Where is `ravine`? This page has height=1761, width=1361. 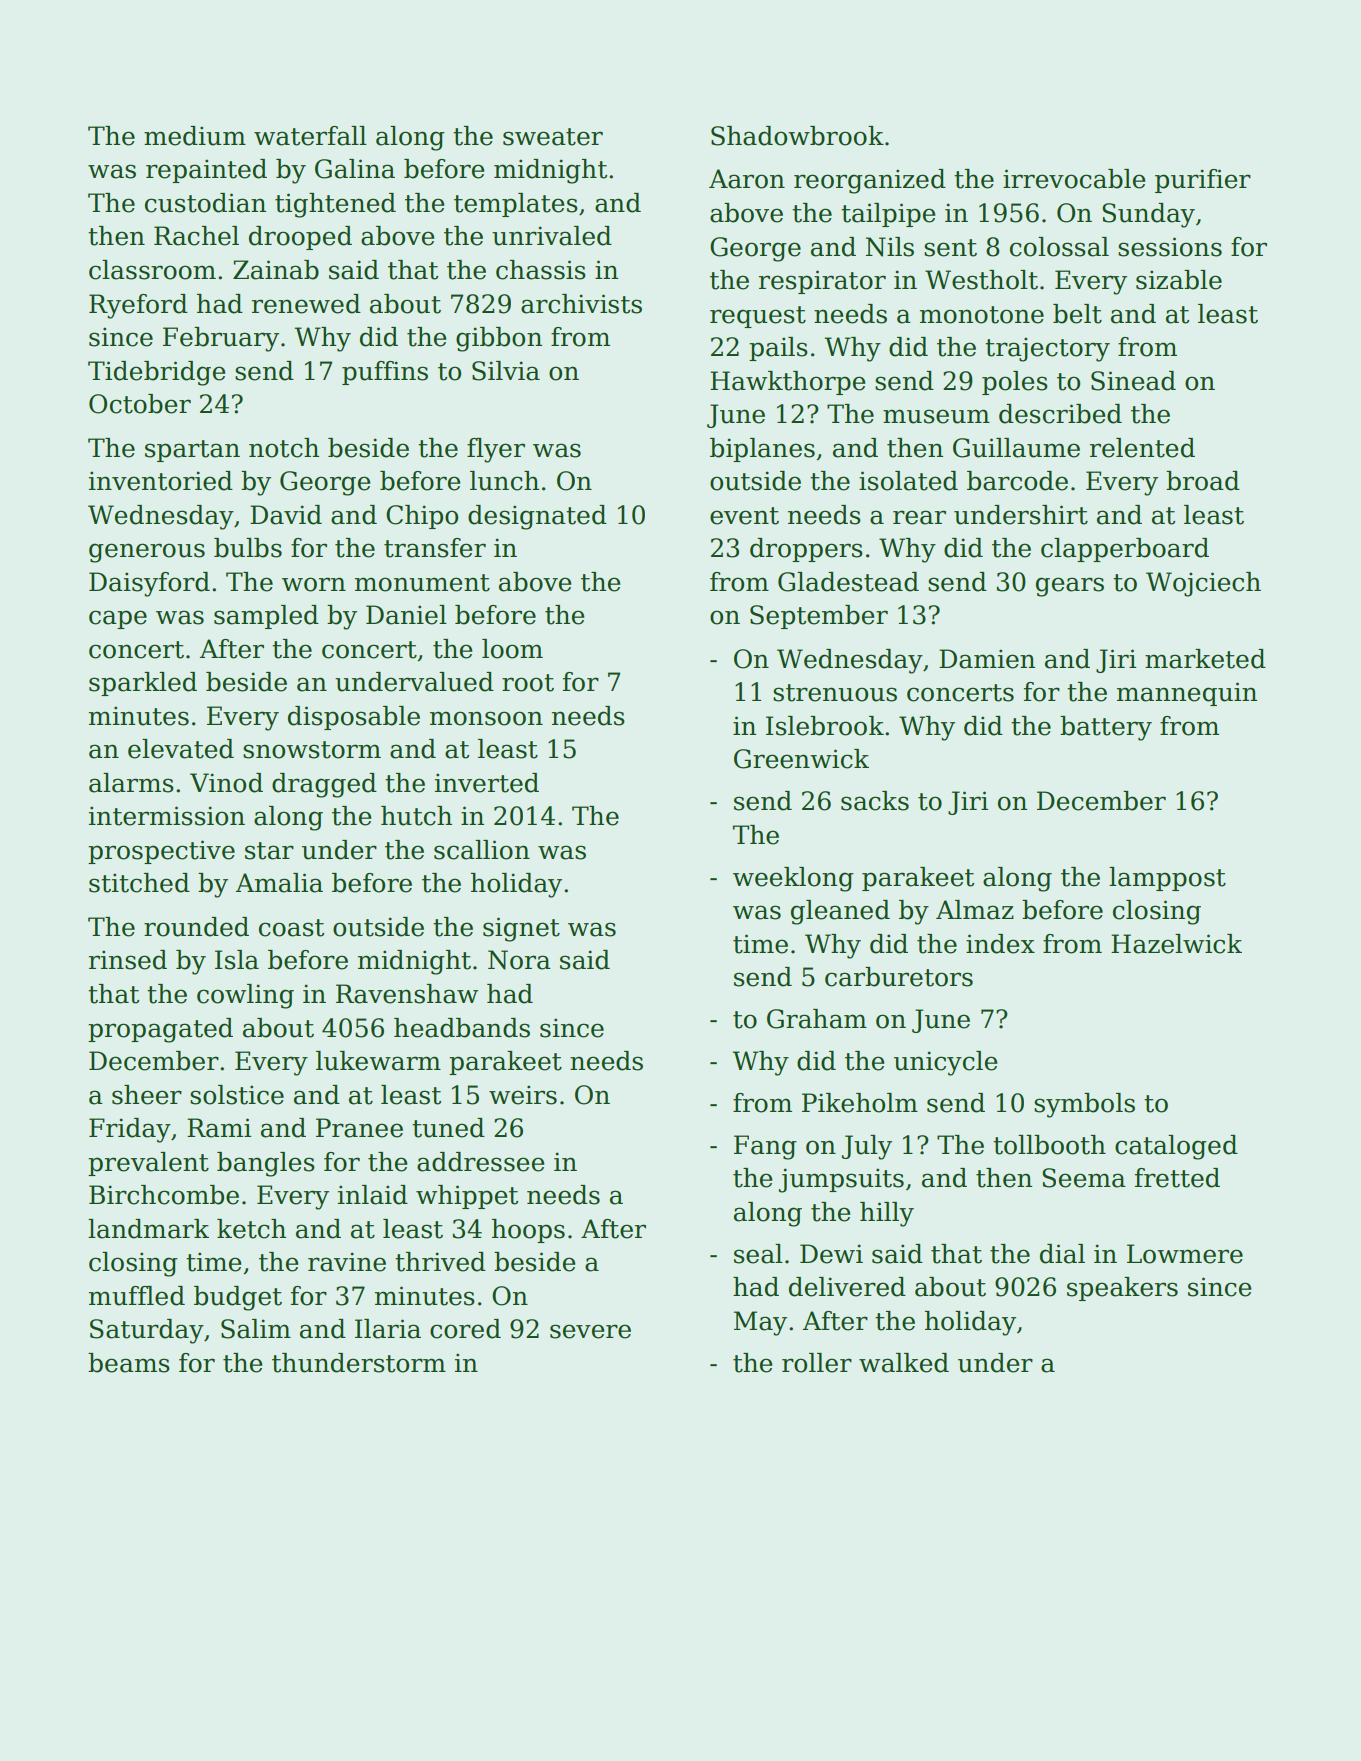
ravine is located at coordinates (347, 1262).
